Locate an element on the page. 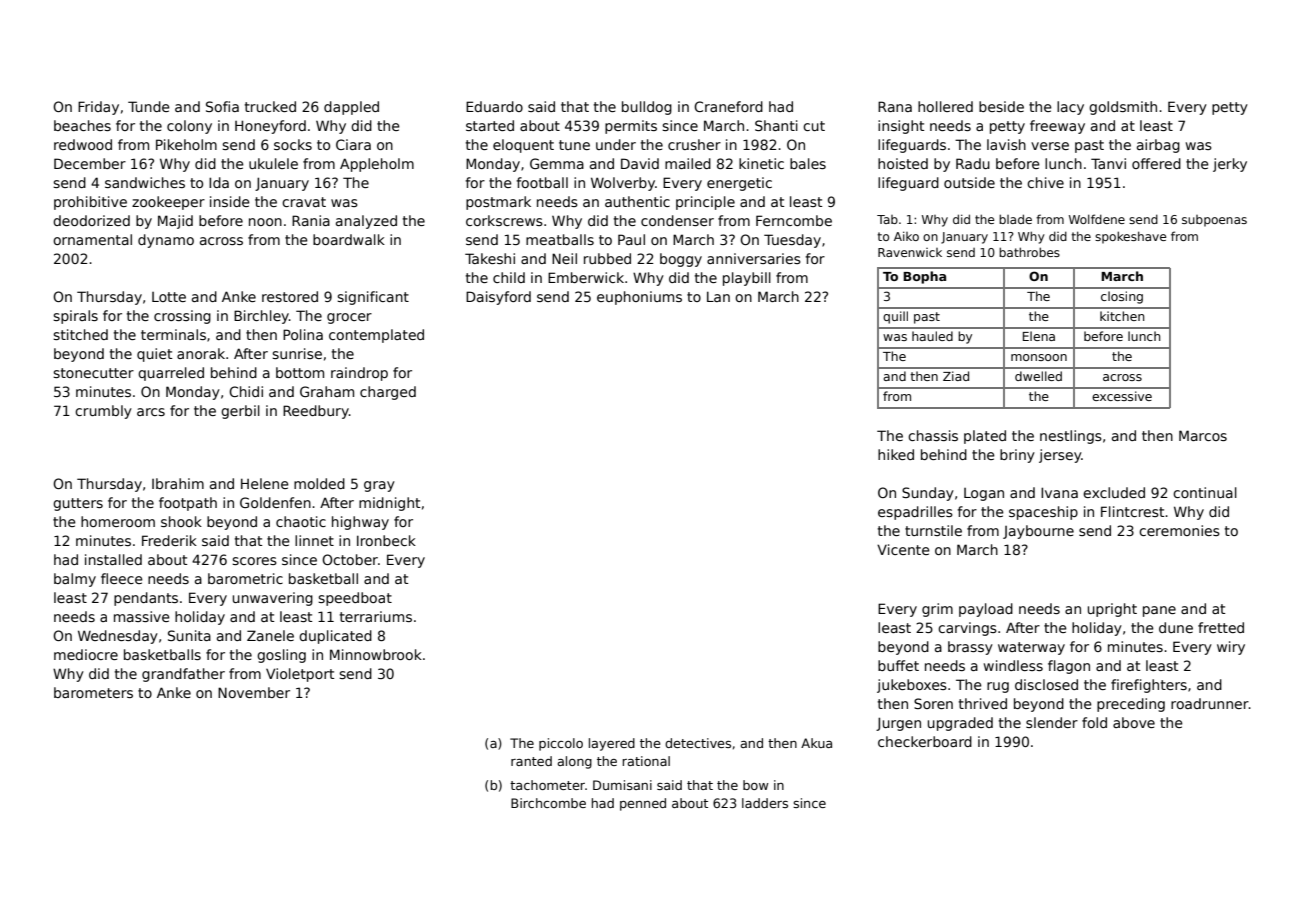  roadrunner is located at coordinates (1210, 703).
